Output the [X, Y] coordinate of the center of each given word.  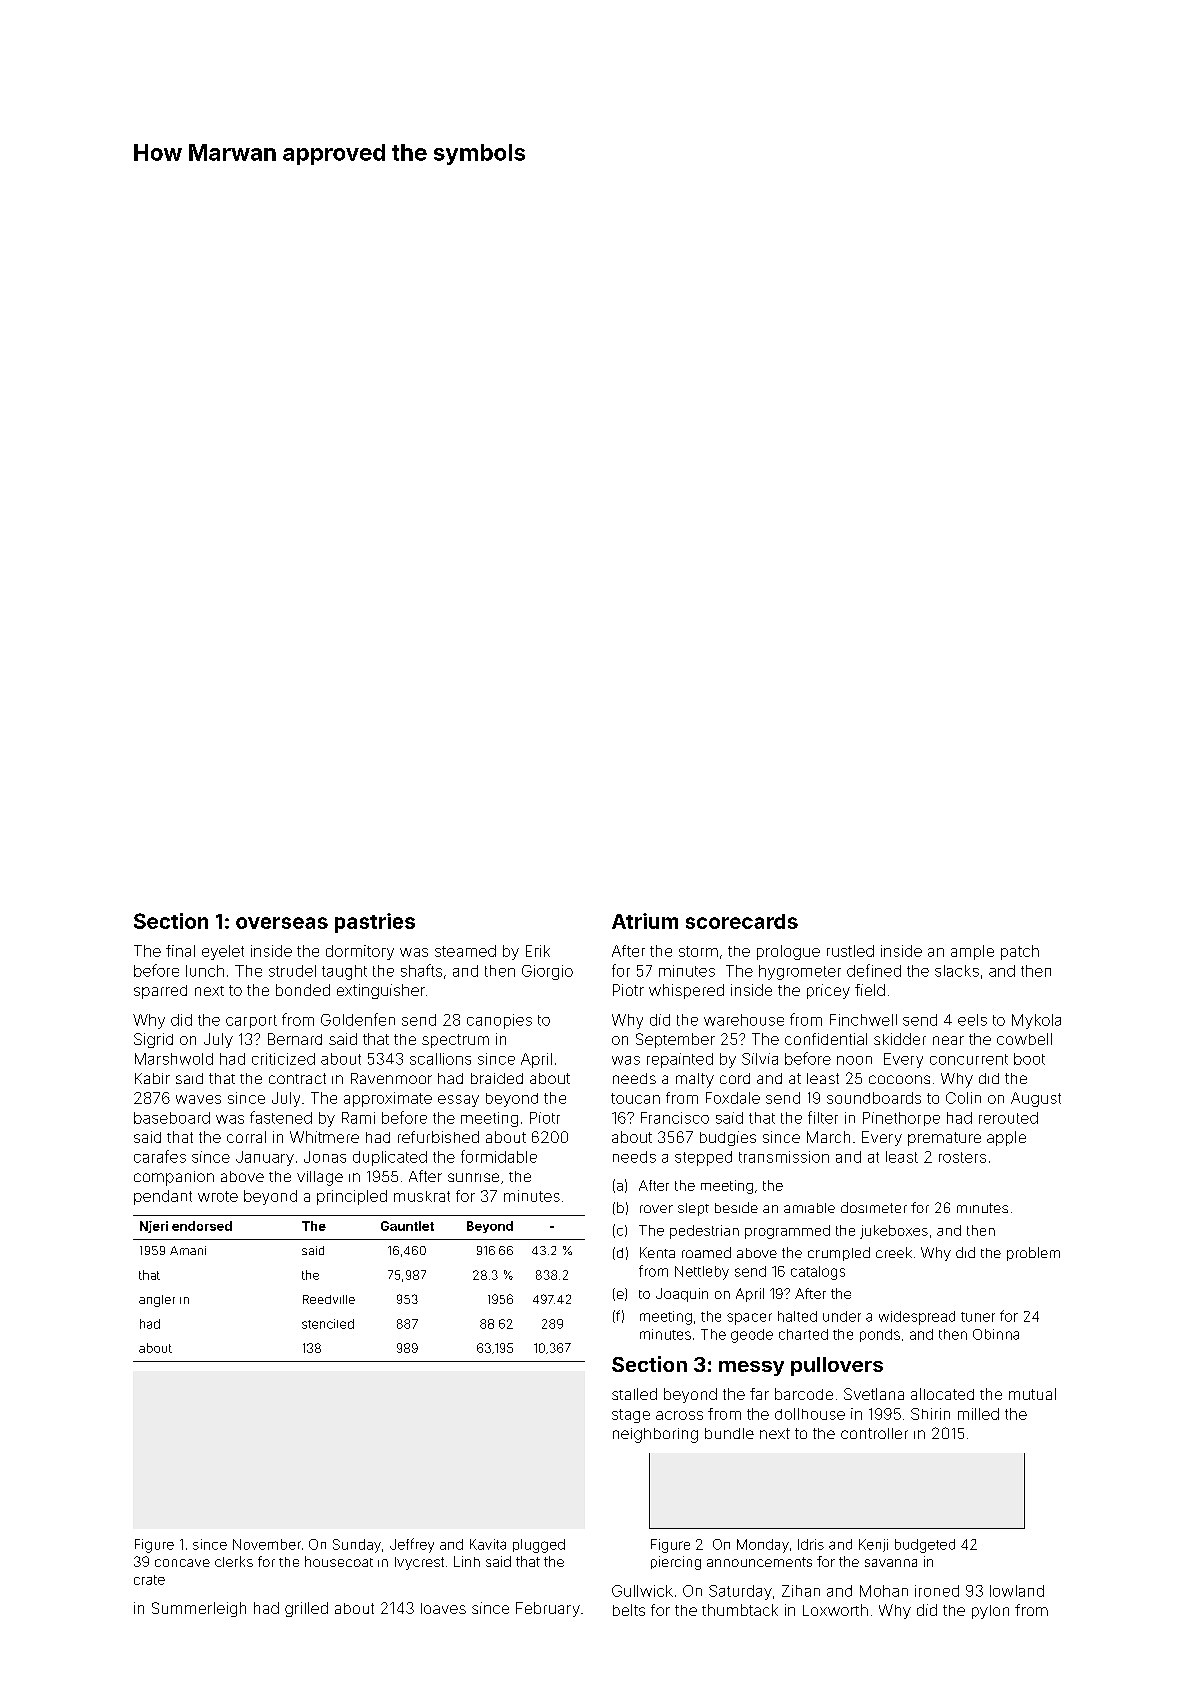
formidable [499, 1156]
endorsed [202, 1226]
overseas [282, 923]
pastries [375, 923]
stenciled [328, 1324]
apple [1006, 1138]
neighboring [655, 1435]
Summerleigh [199, 1609]
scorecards [742, 921]
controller [874, 1433]
